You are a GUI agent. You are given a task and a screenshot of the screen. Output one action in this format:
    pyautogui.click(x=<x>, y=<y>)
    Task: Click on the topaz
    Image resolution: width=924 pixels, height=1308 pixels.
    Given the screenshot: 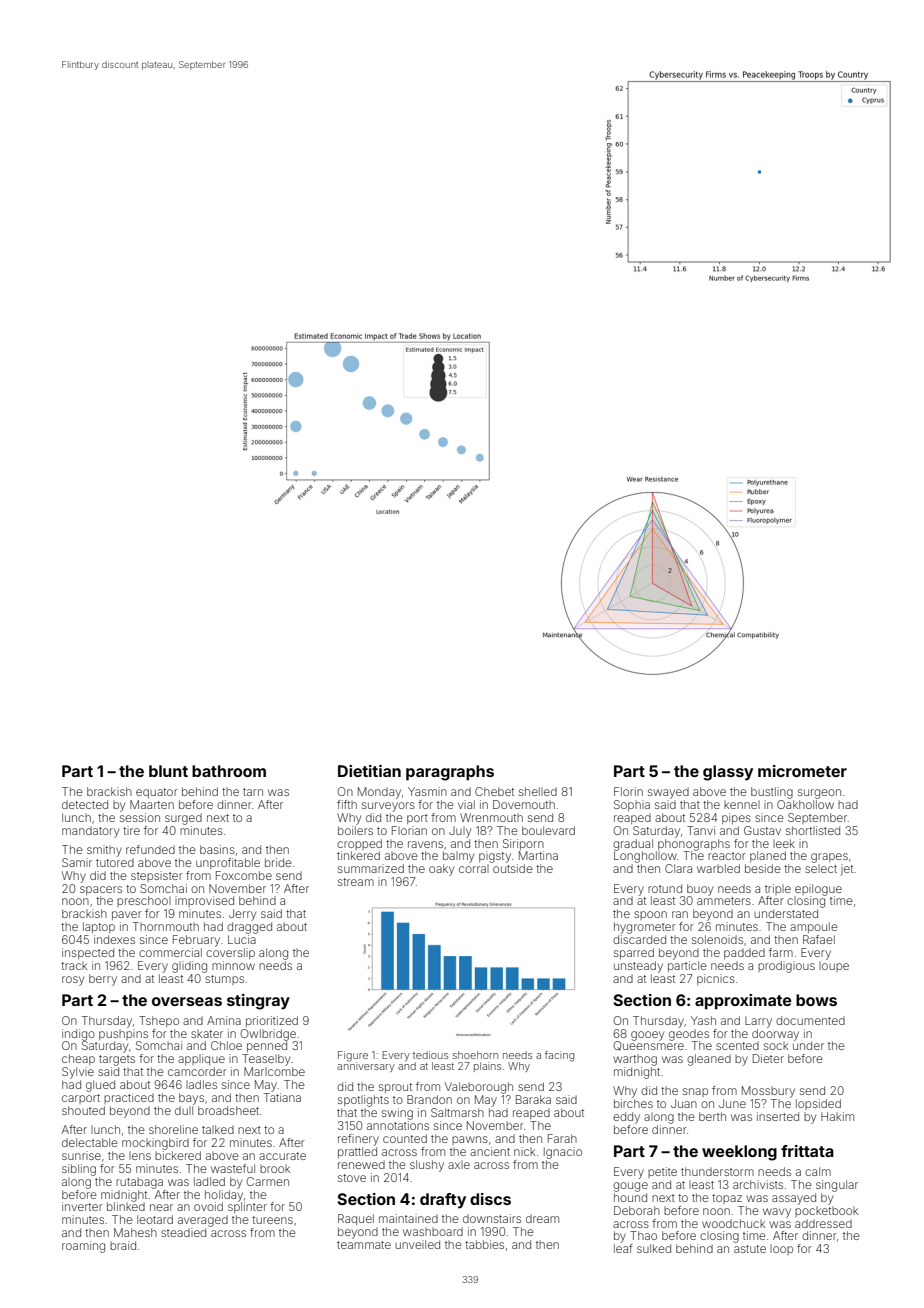 What is the action you would take?
    pyautogui.click(x=727, y=1199)
